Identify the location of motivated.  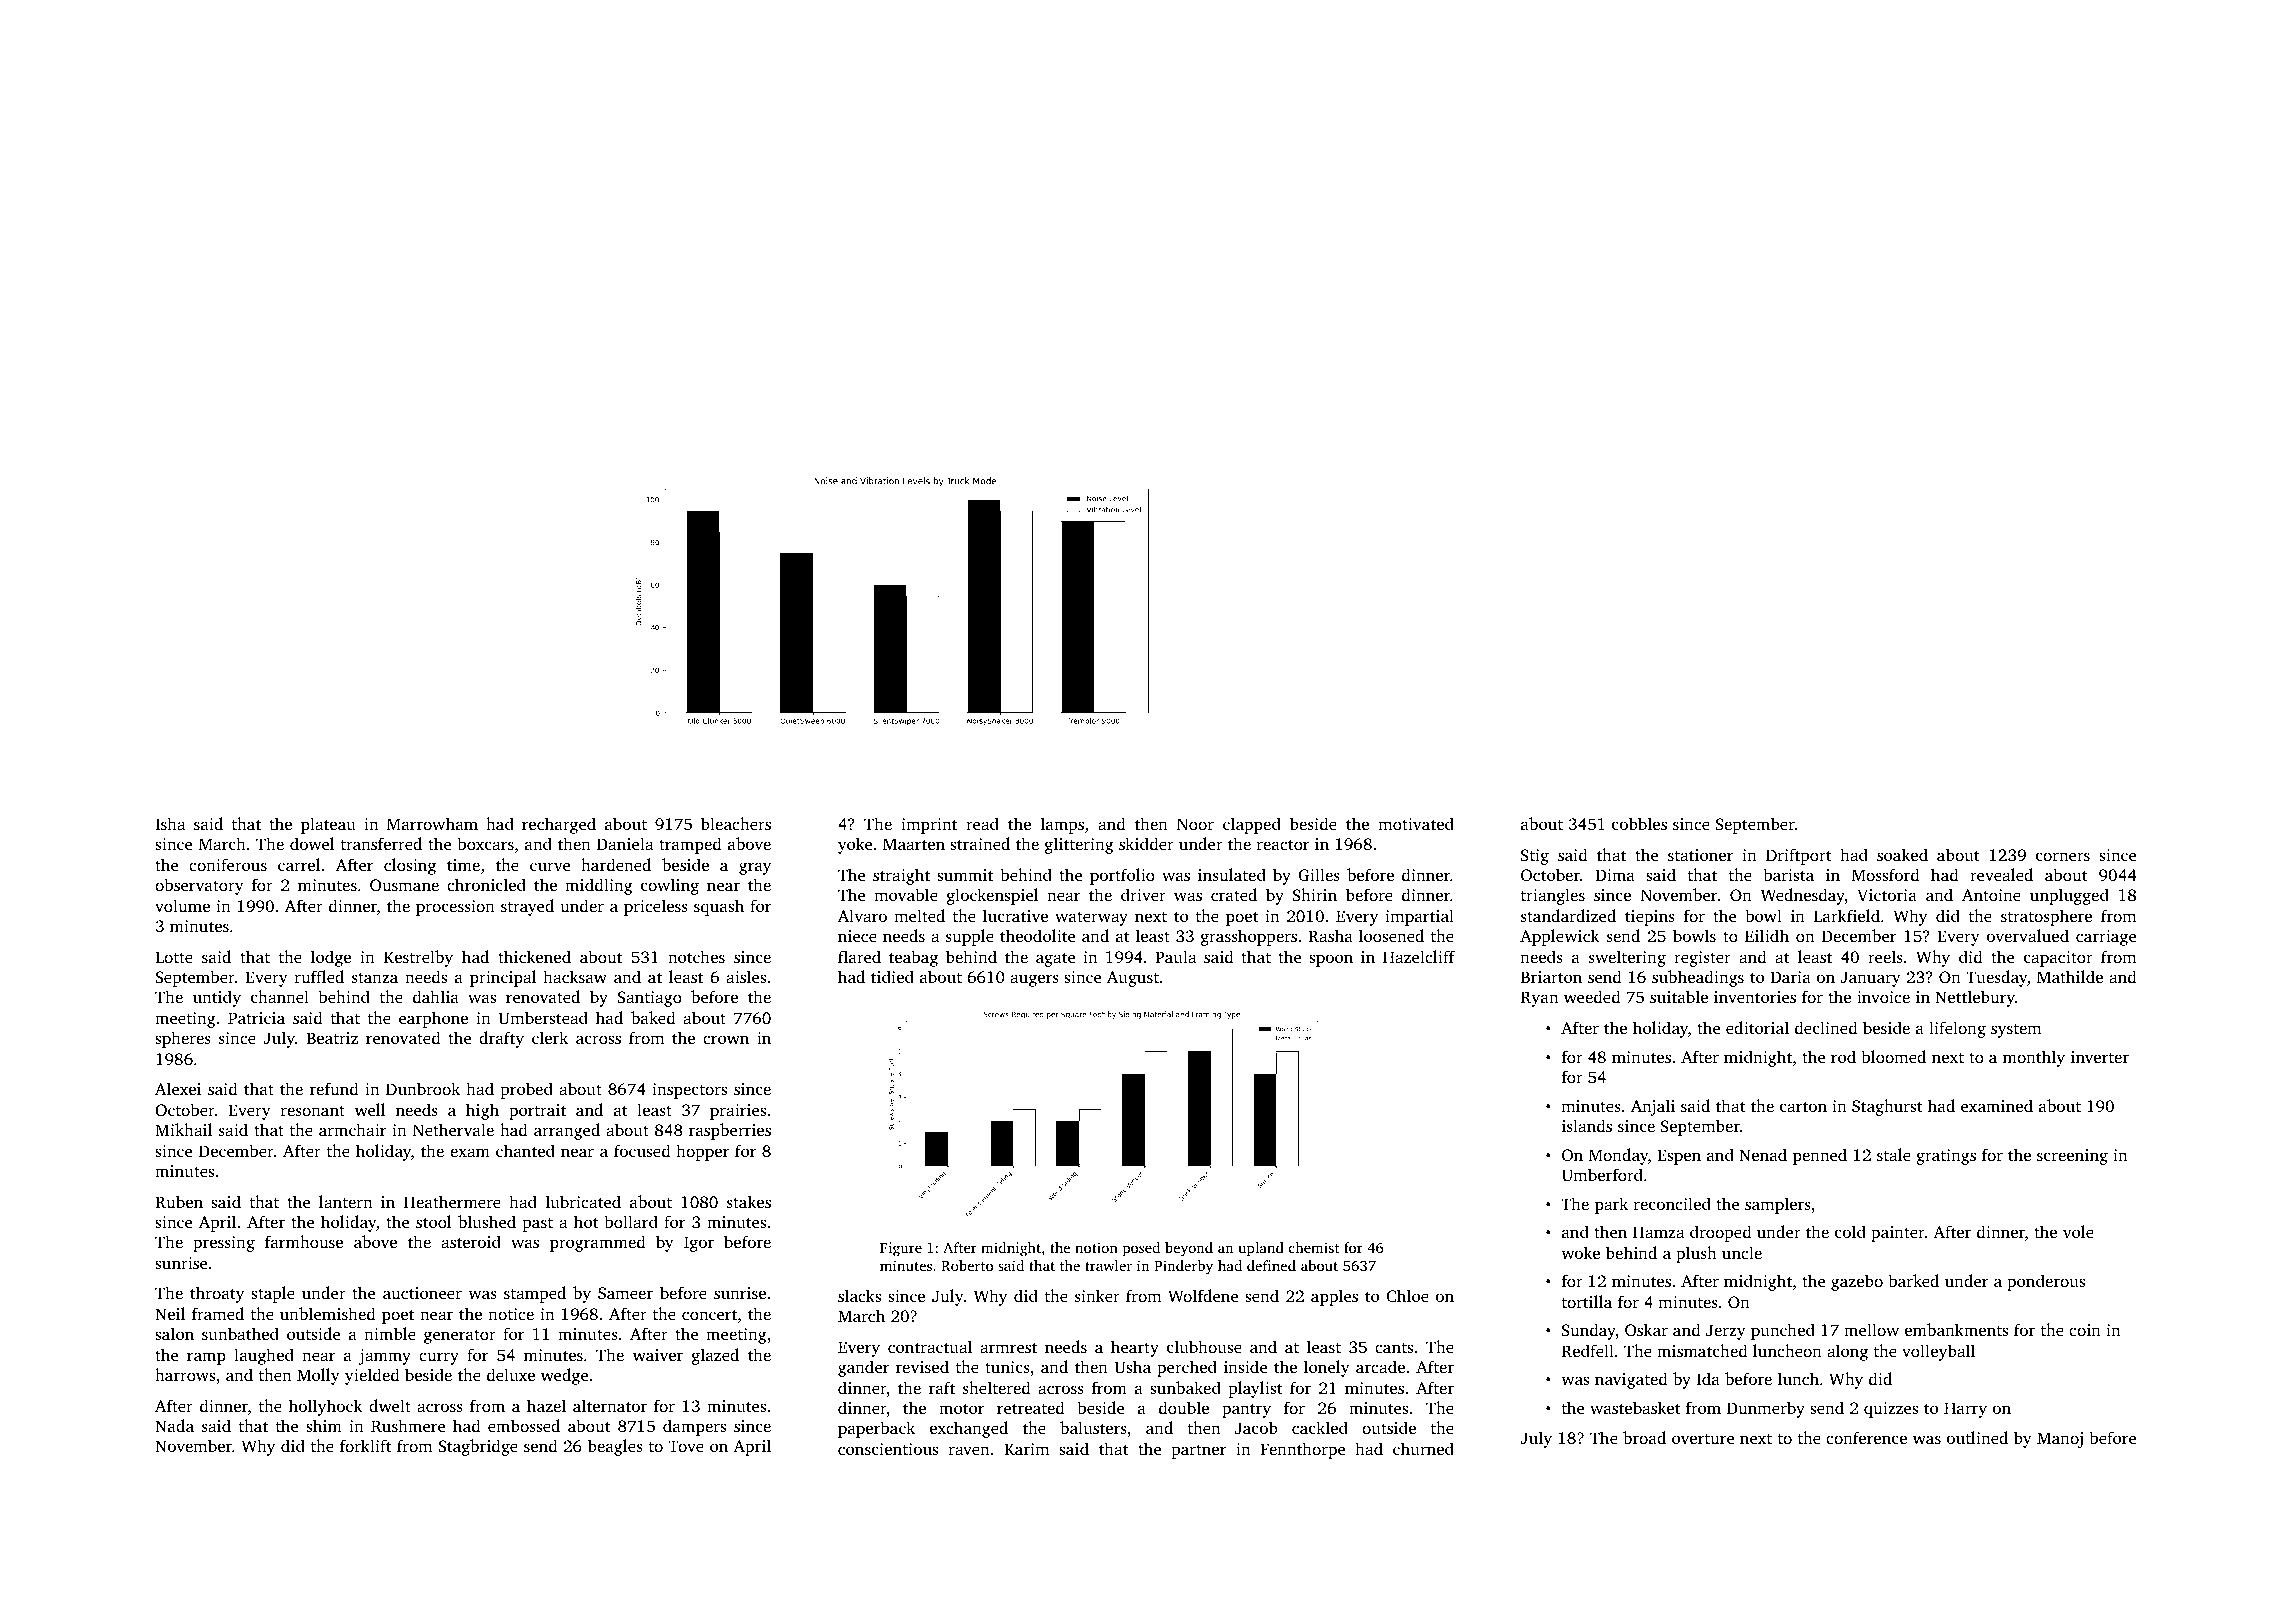
(1416, 823).
